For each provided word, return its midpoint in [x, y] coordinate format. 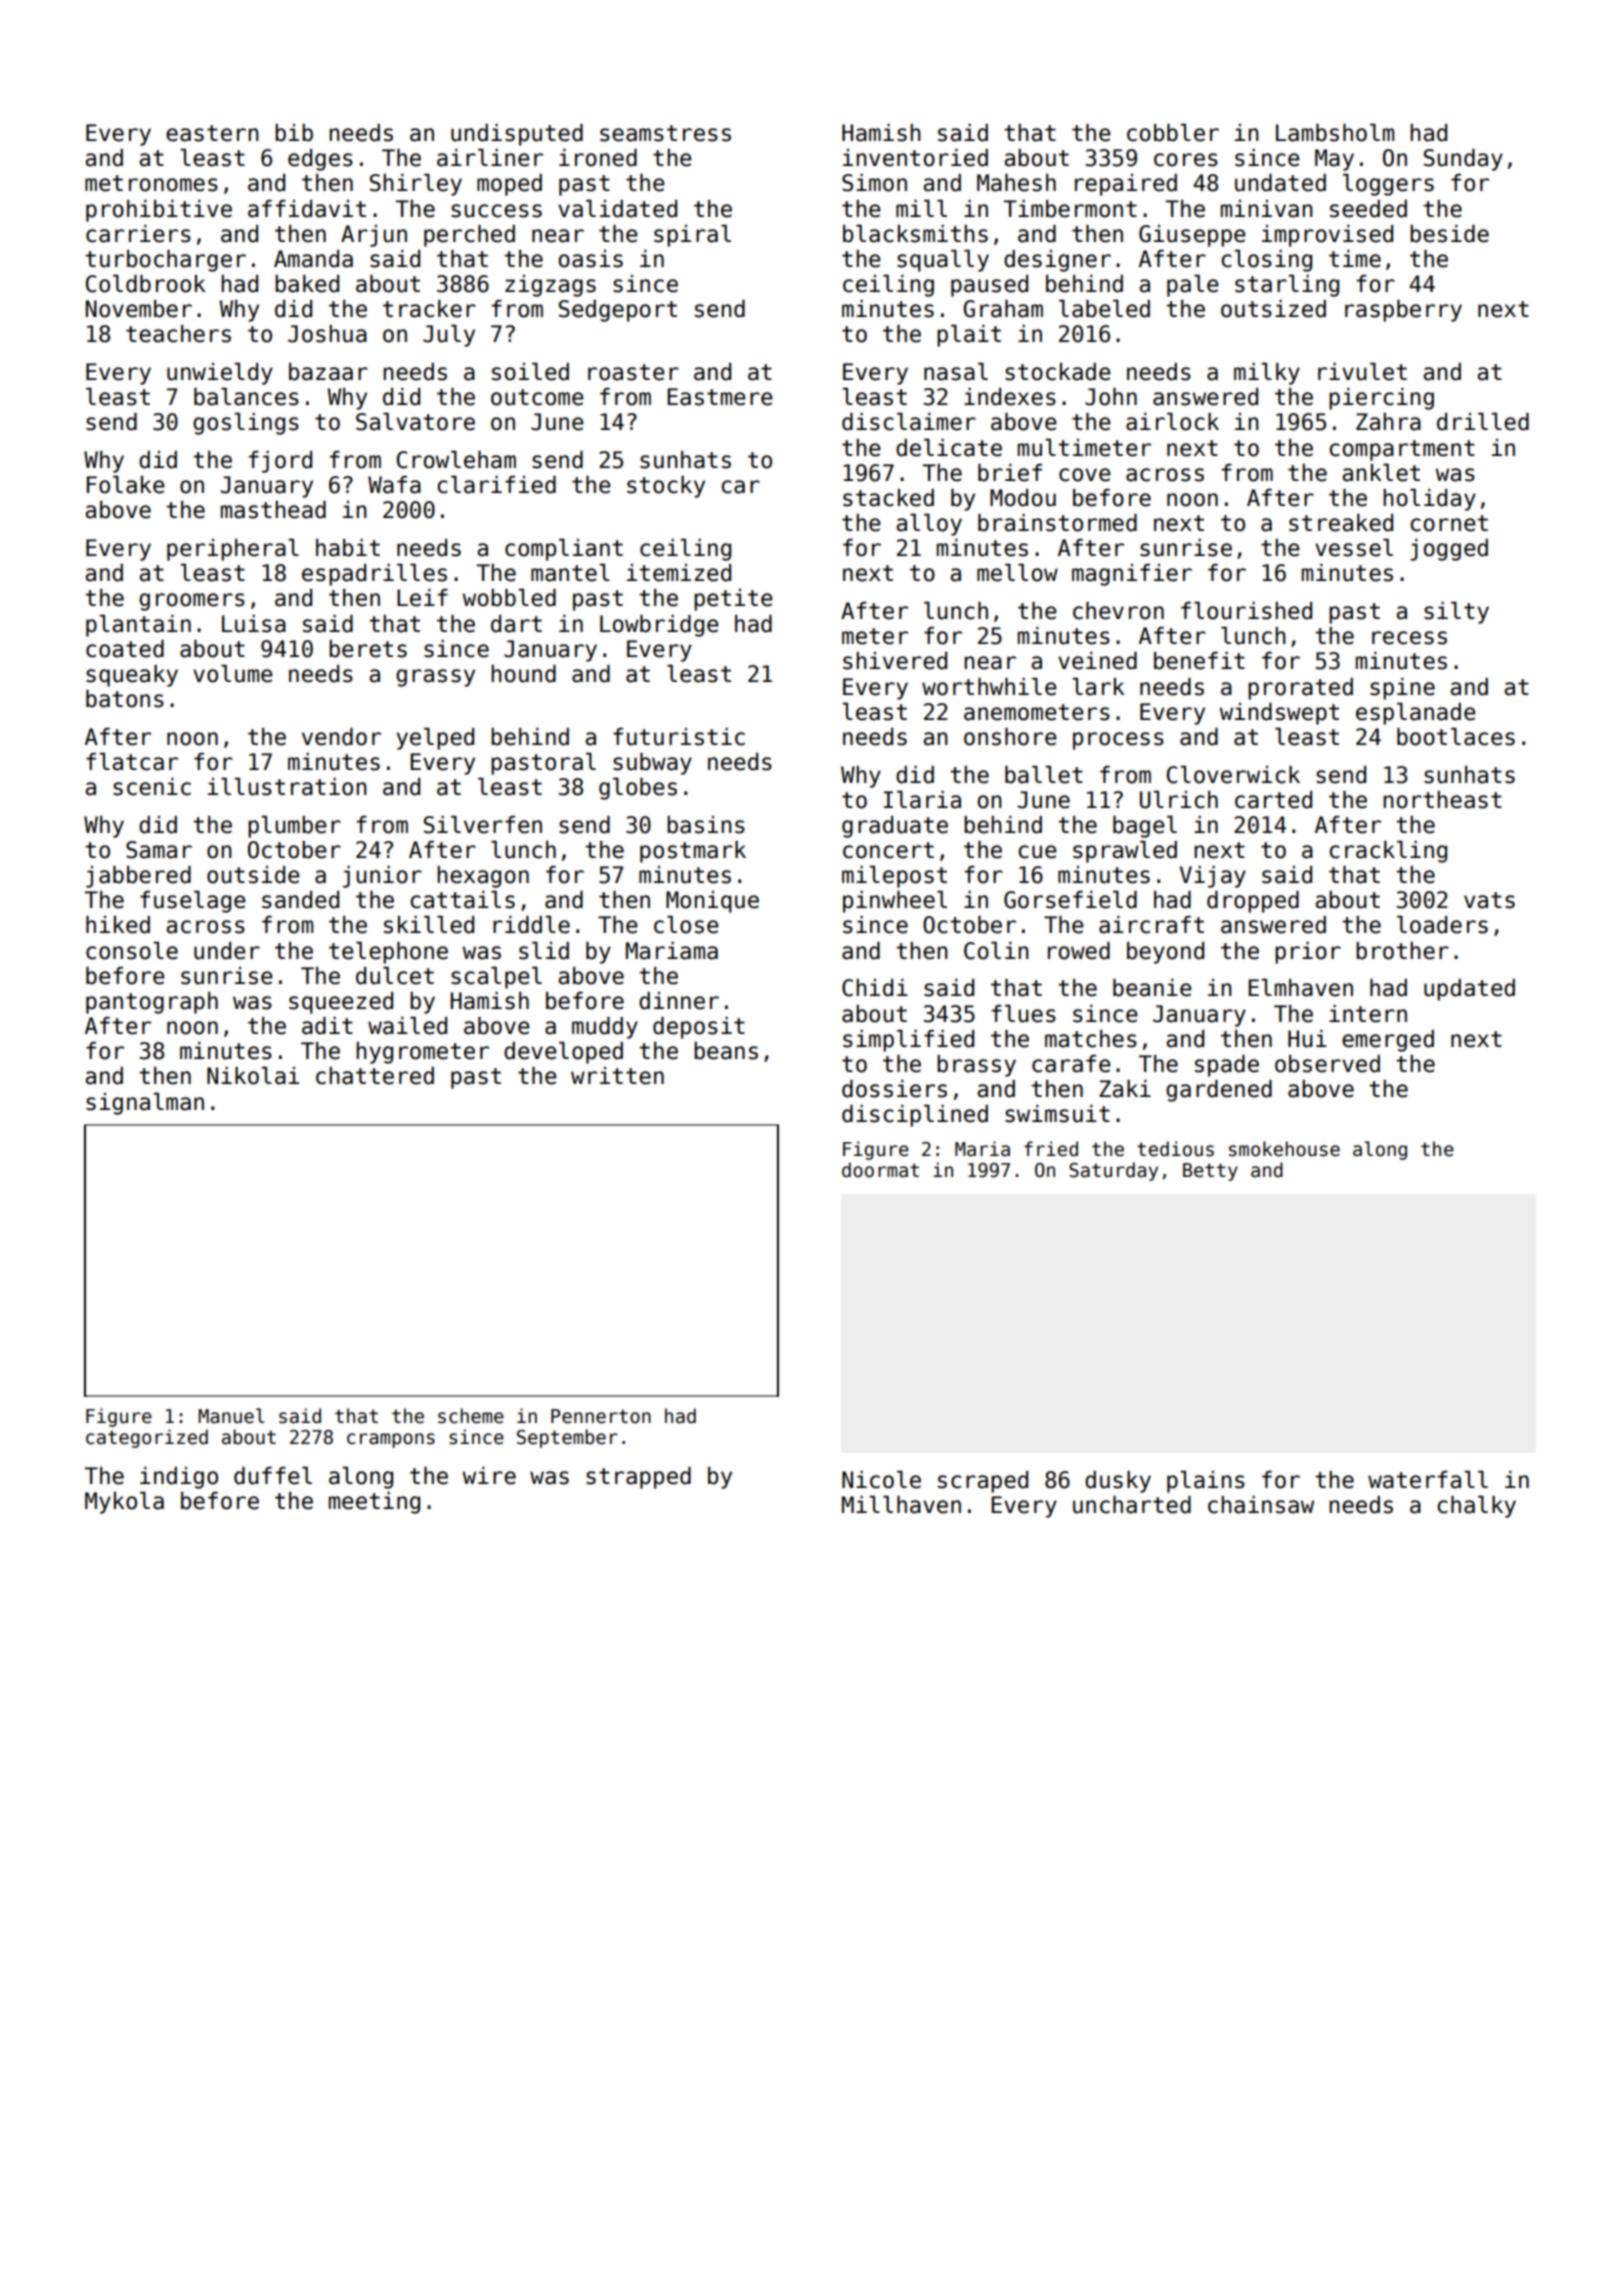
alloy [929, 525]
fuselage [193, 902]
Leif [422, 598]
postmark [693, 852]
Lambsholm [1335, 133]
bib [294, 133]
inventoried [915, 158]
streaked [1341, 523]
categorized [147, 1438]
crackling [1388, 852]
